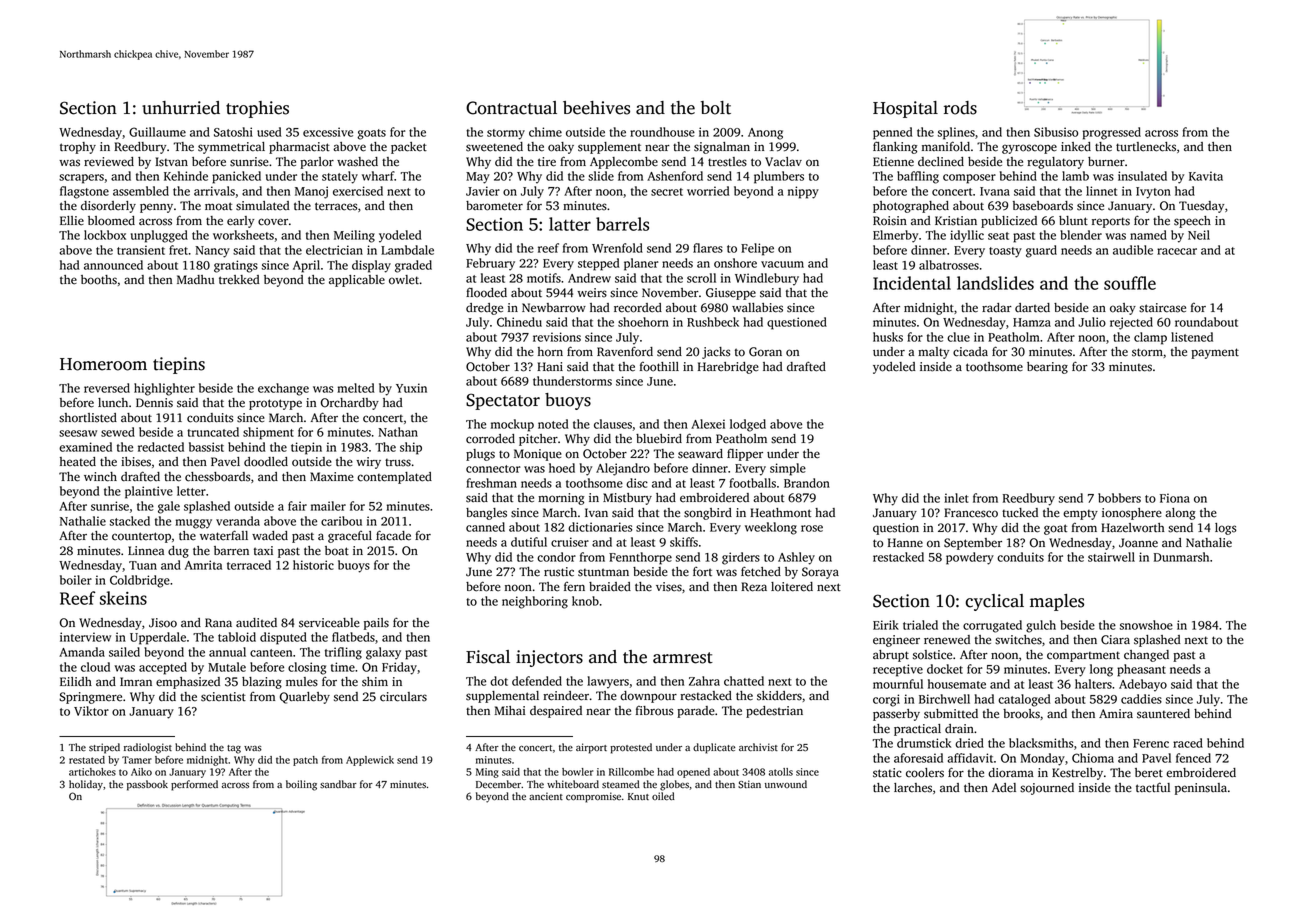 The width and height of the image is (1308, 924). I want to click on reports, so click(1111, 222).
